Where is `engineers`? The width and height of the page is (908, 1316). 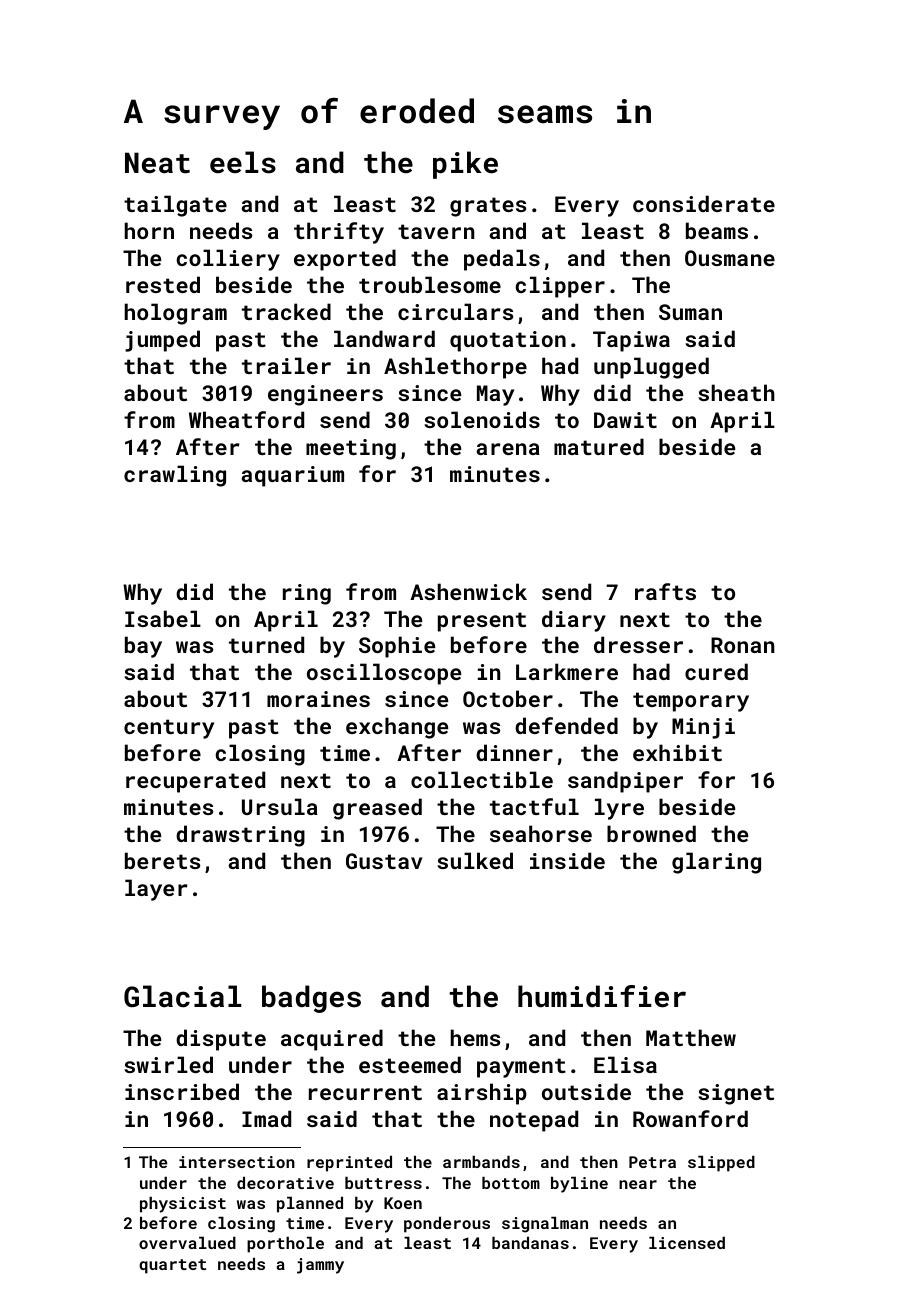
engineers is located at coordinates (325, 395).
